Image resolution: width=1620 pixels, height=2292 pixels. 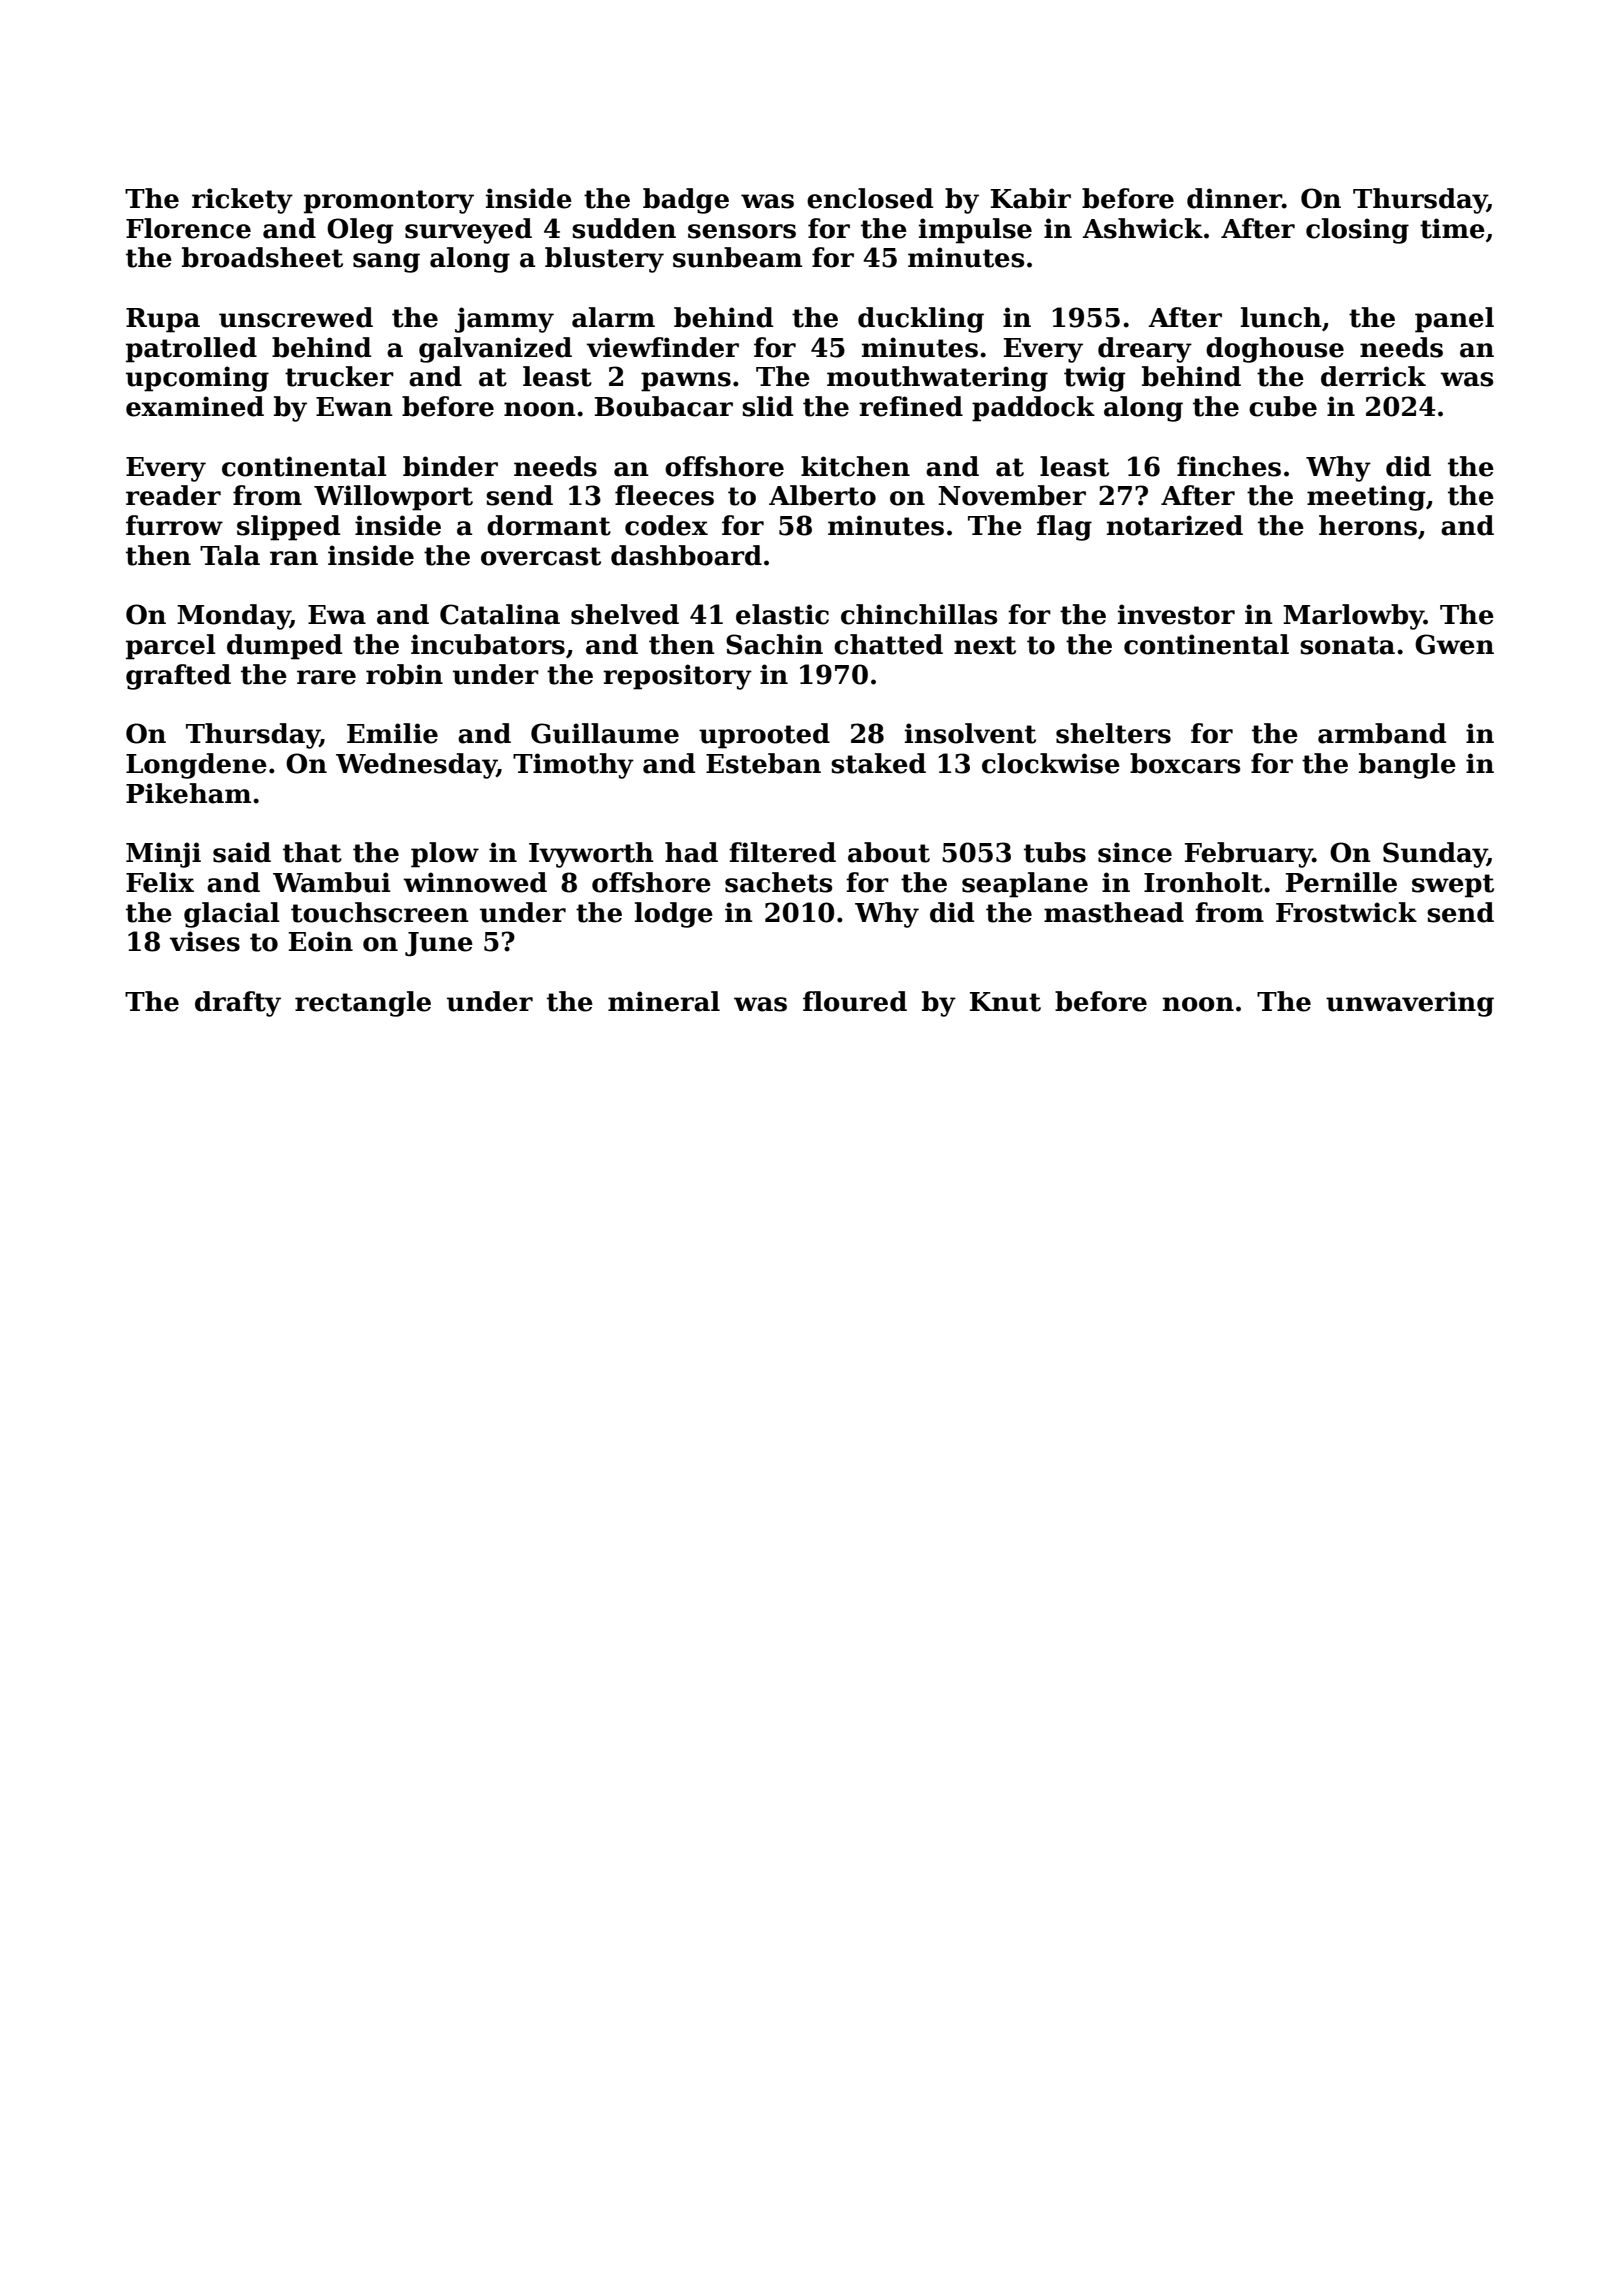 I want to click on unwavering, so click(x=1410, y=1004).
